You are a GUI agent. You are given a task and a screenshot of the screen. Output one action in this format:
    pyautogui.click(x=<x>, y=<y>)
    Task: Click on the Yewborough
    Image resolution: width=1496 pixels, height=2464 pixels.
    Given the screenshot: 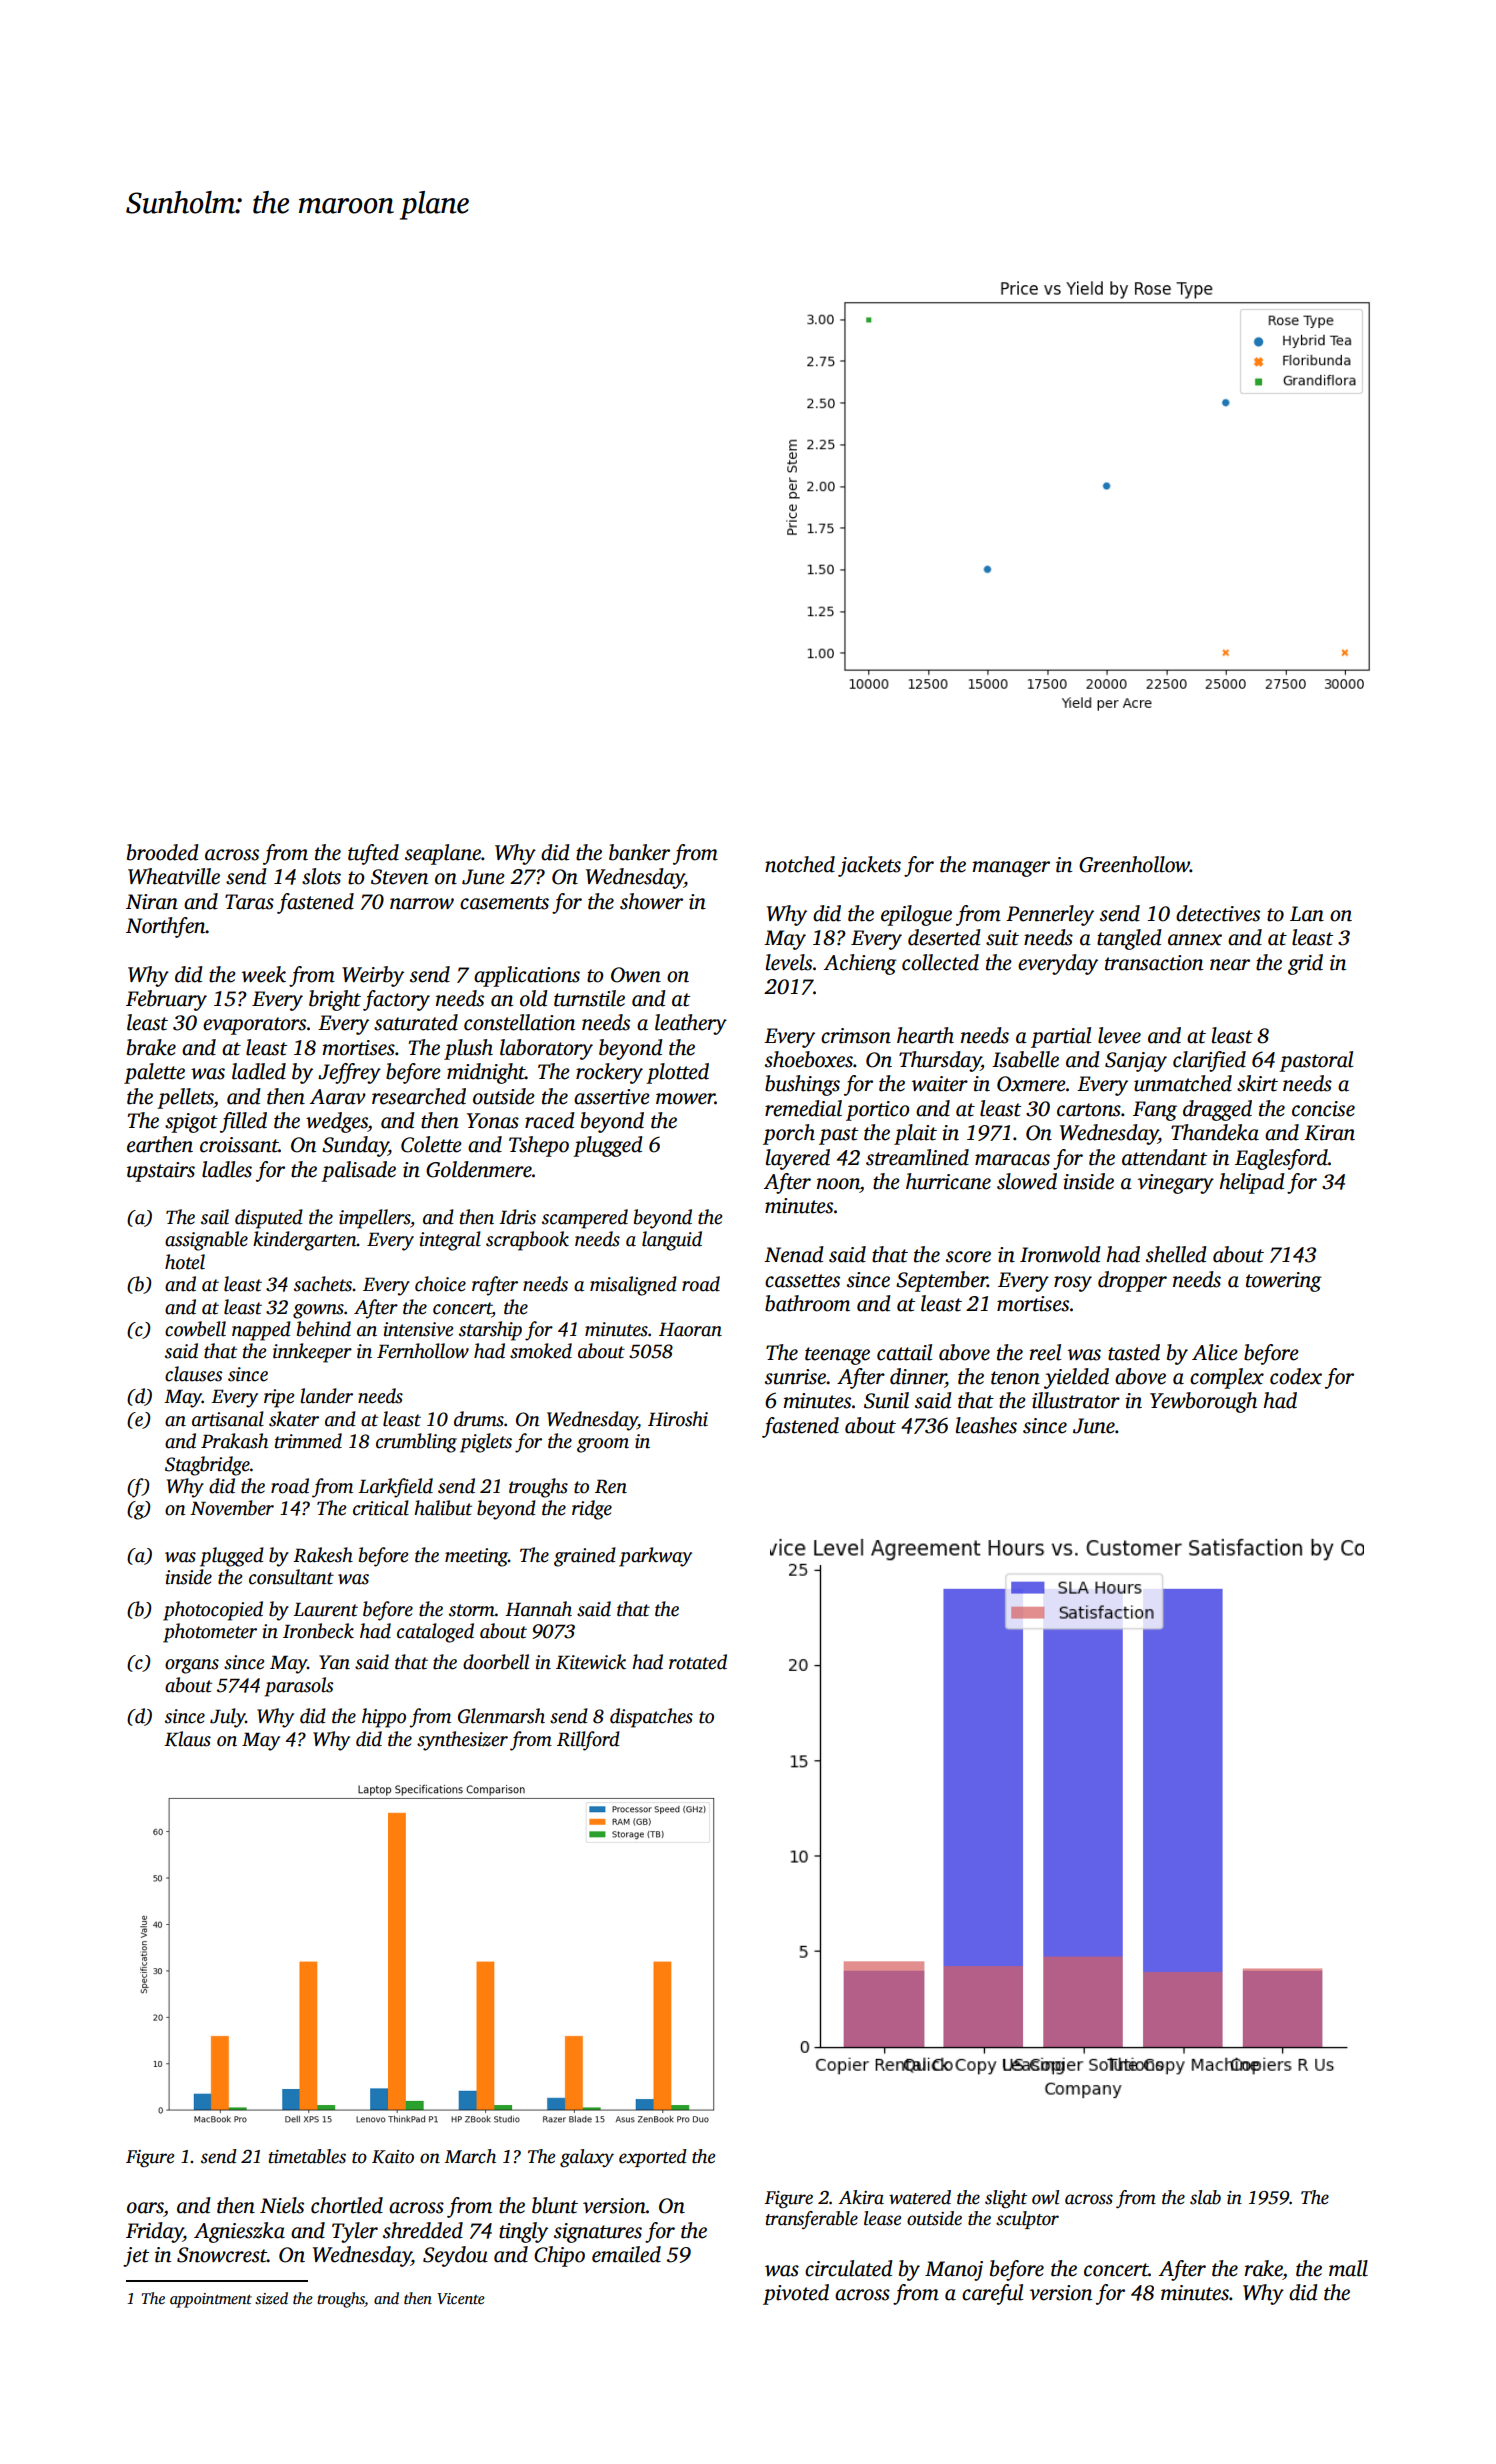 What is the action you would take?
    pyautogui.click(x=1203, y=1402)
